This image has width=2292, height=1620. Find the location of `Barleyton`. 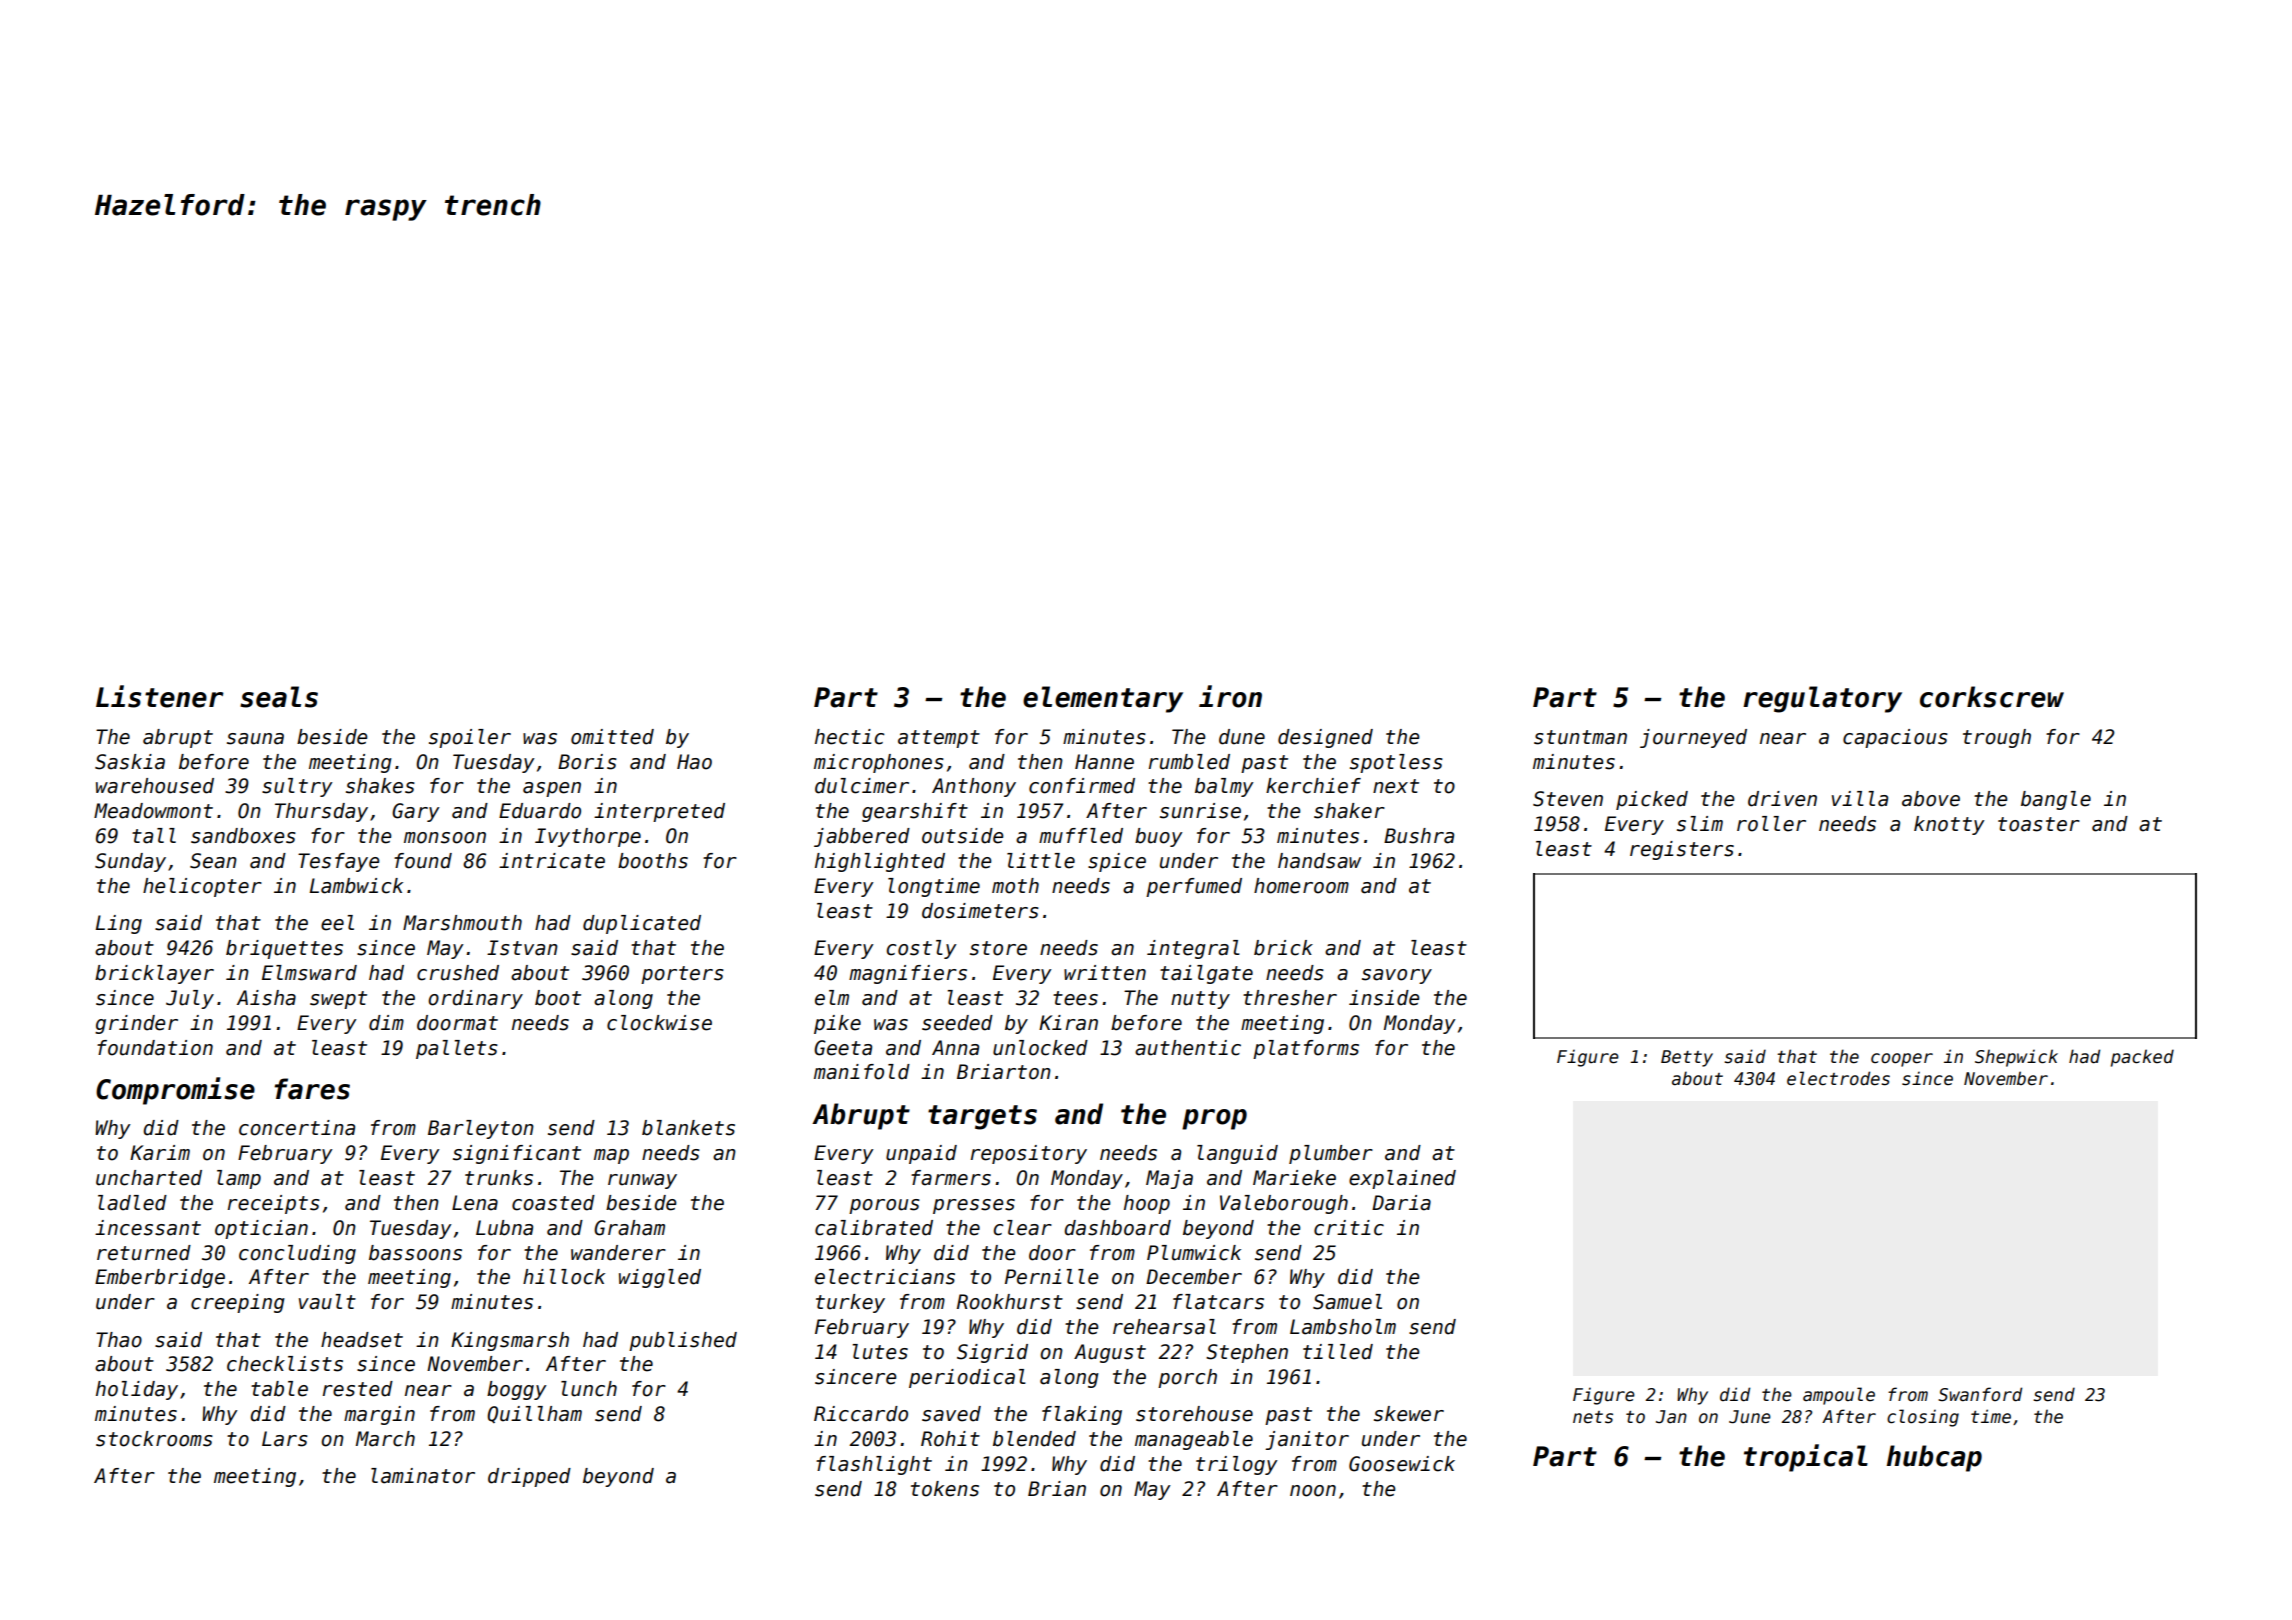

Barleyton is located at coordinates (481, 1129).
